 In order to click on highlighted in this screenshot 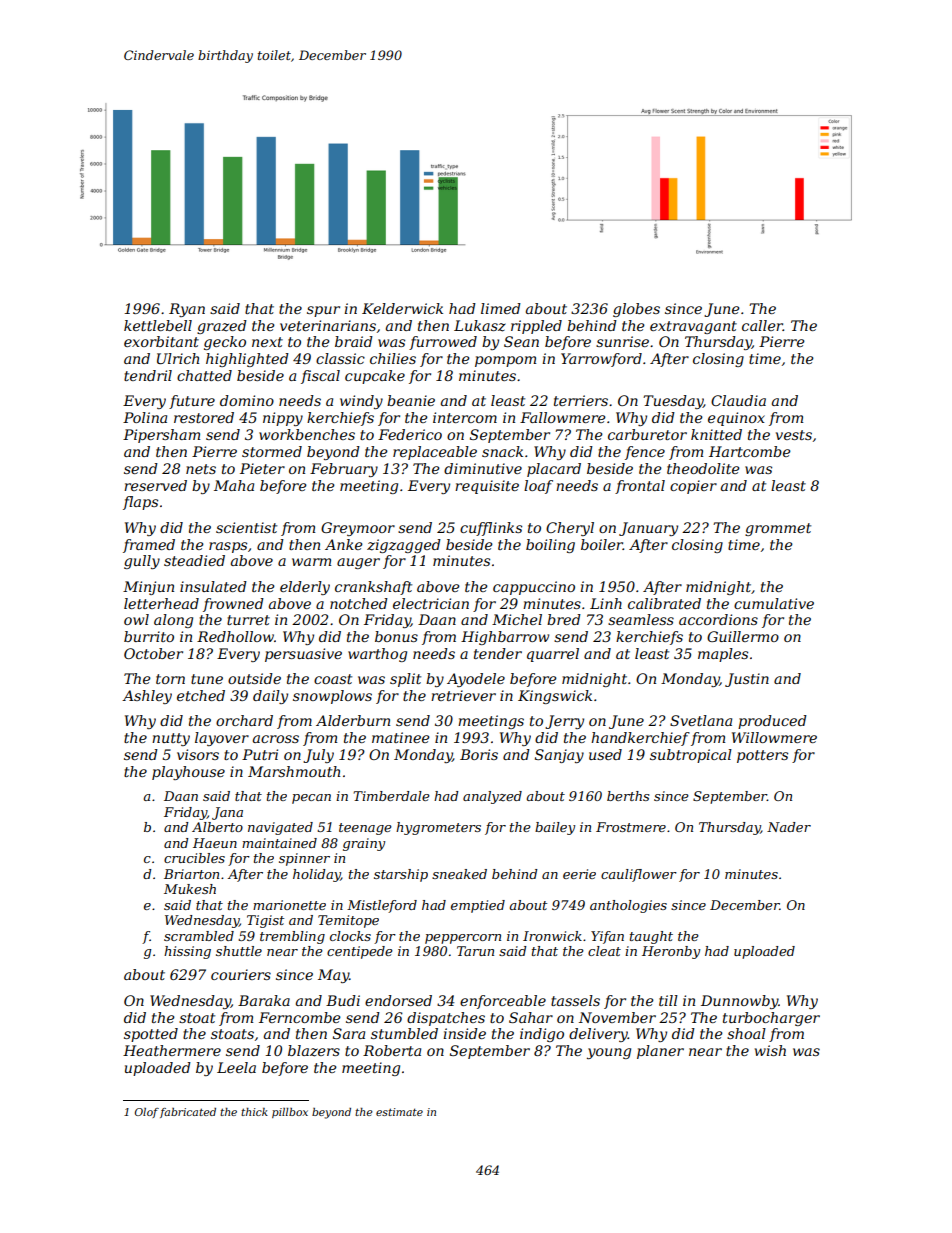, I will do `click(247, 360)`.
